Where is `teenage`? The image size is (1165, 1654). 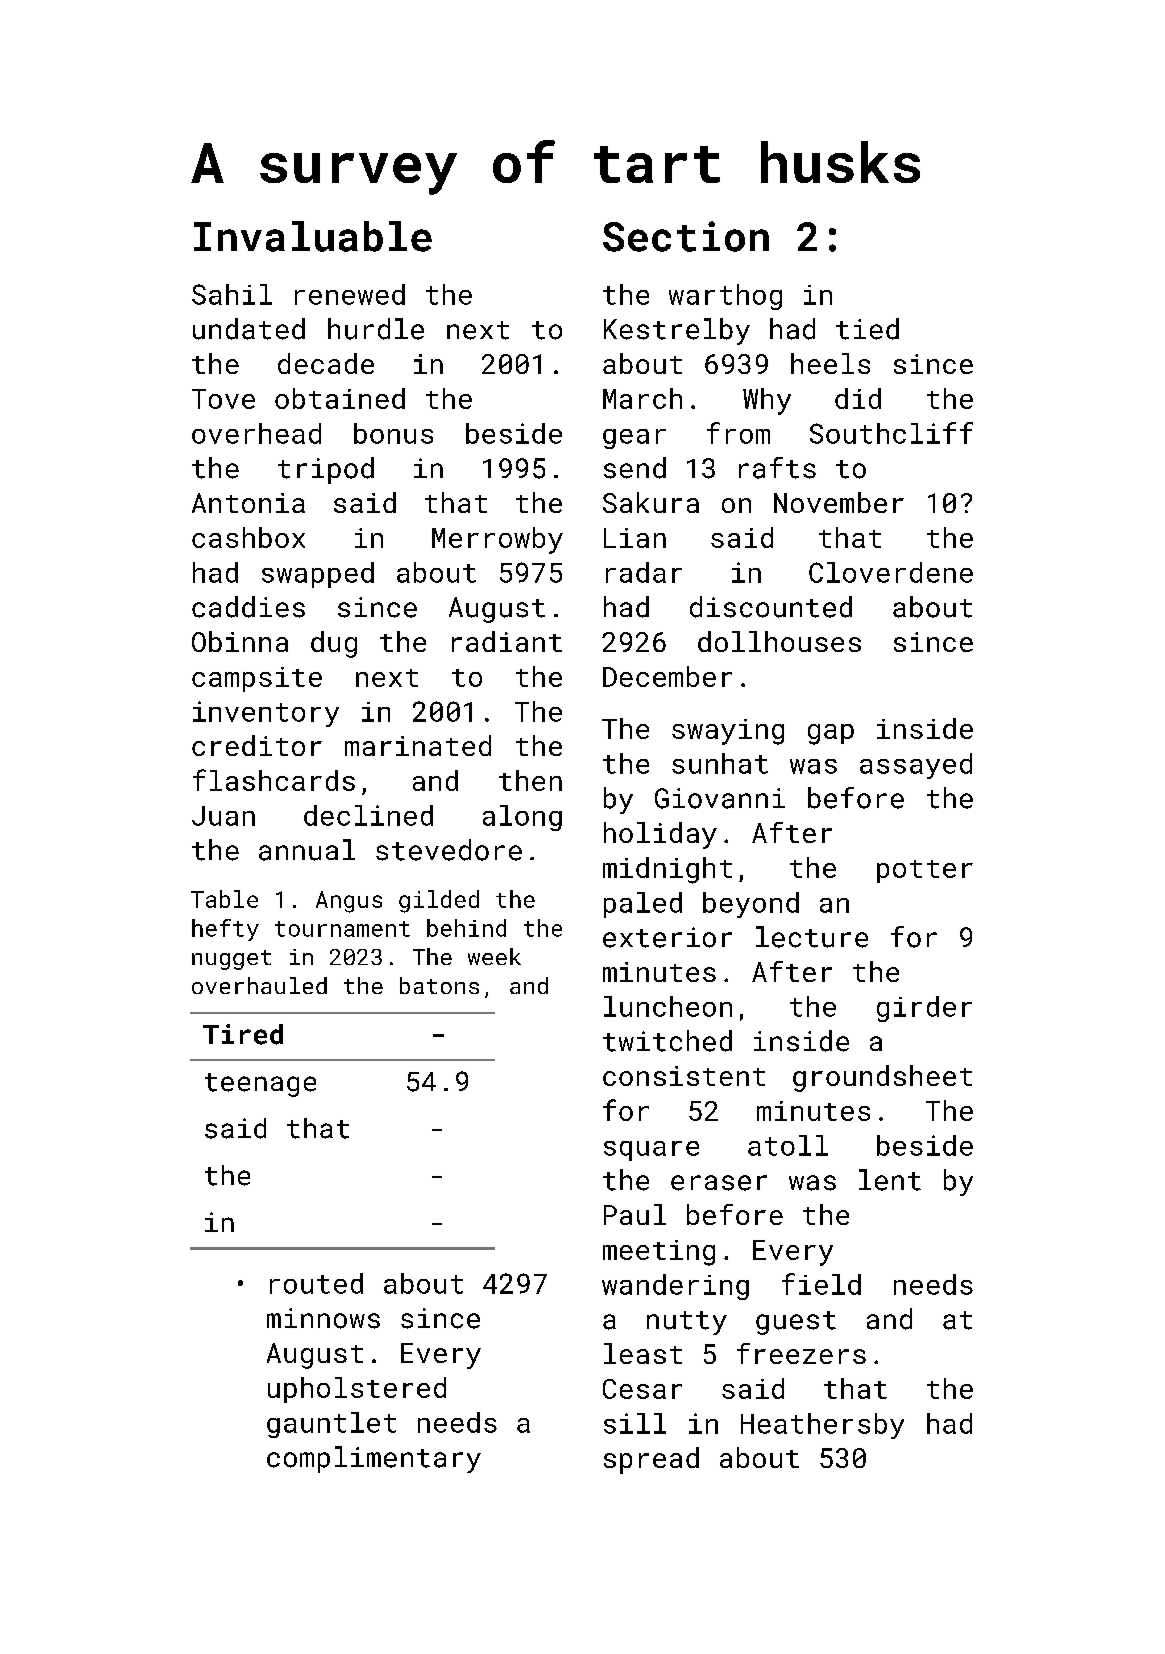
teenage is located at coordinates (260, 1085).
